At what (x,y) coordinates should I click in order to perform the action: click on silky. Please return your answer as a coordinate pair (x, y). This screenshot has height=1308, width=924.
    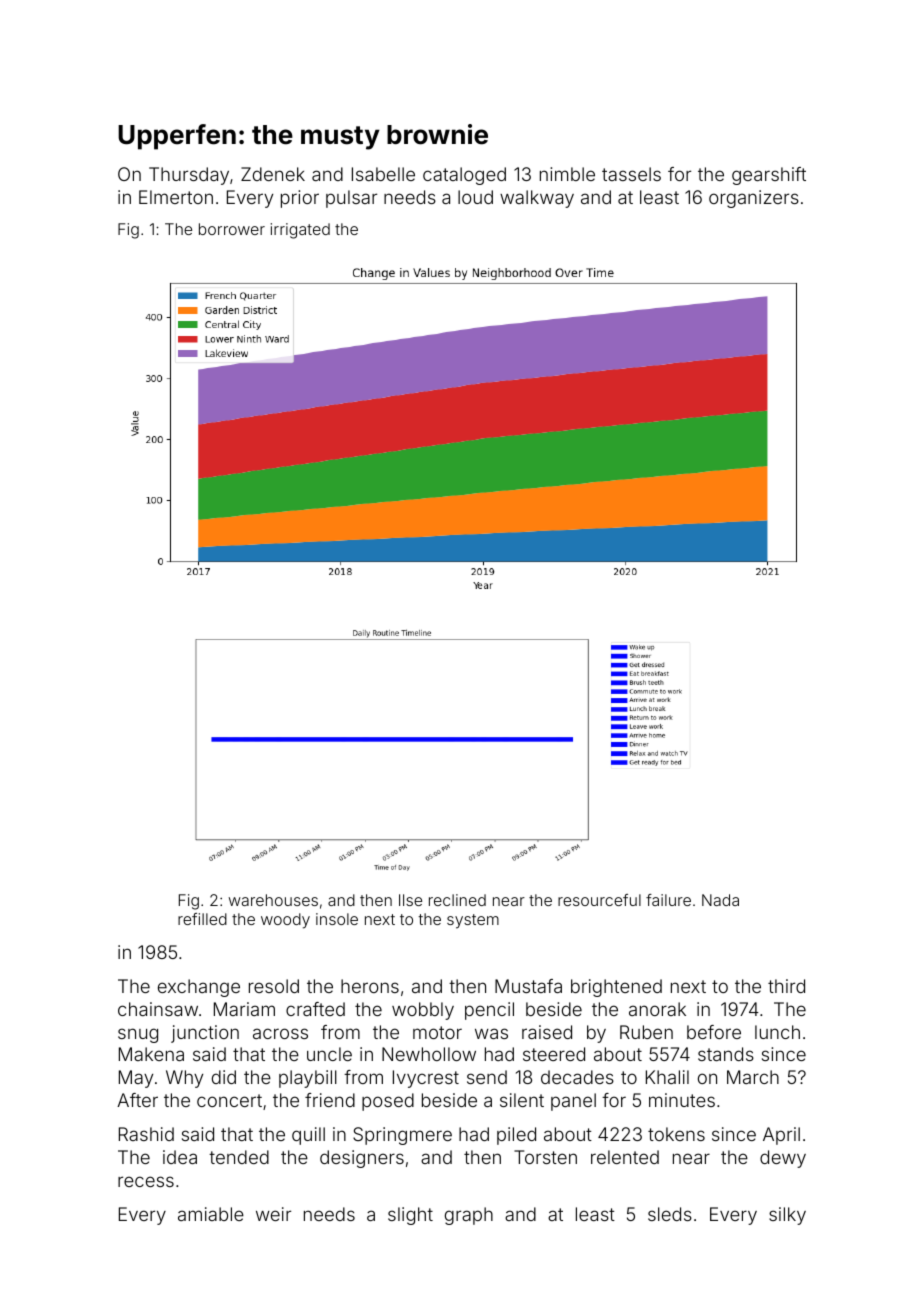
    Looking at the image, I should click on (787, 1216).
